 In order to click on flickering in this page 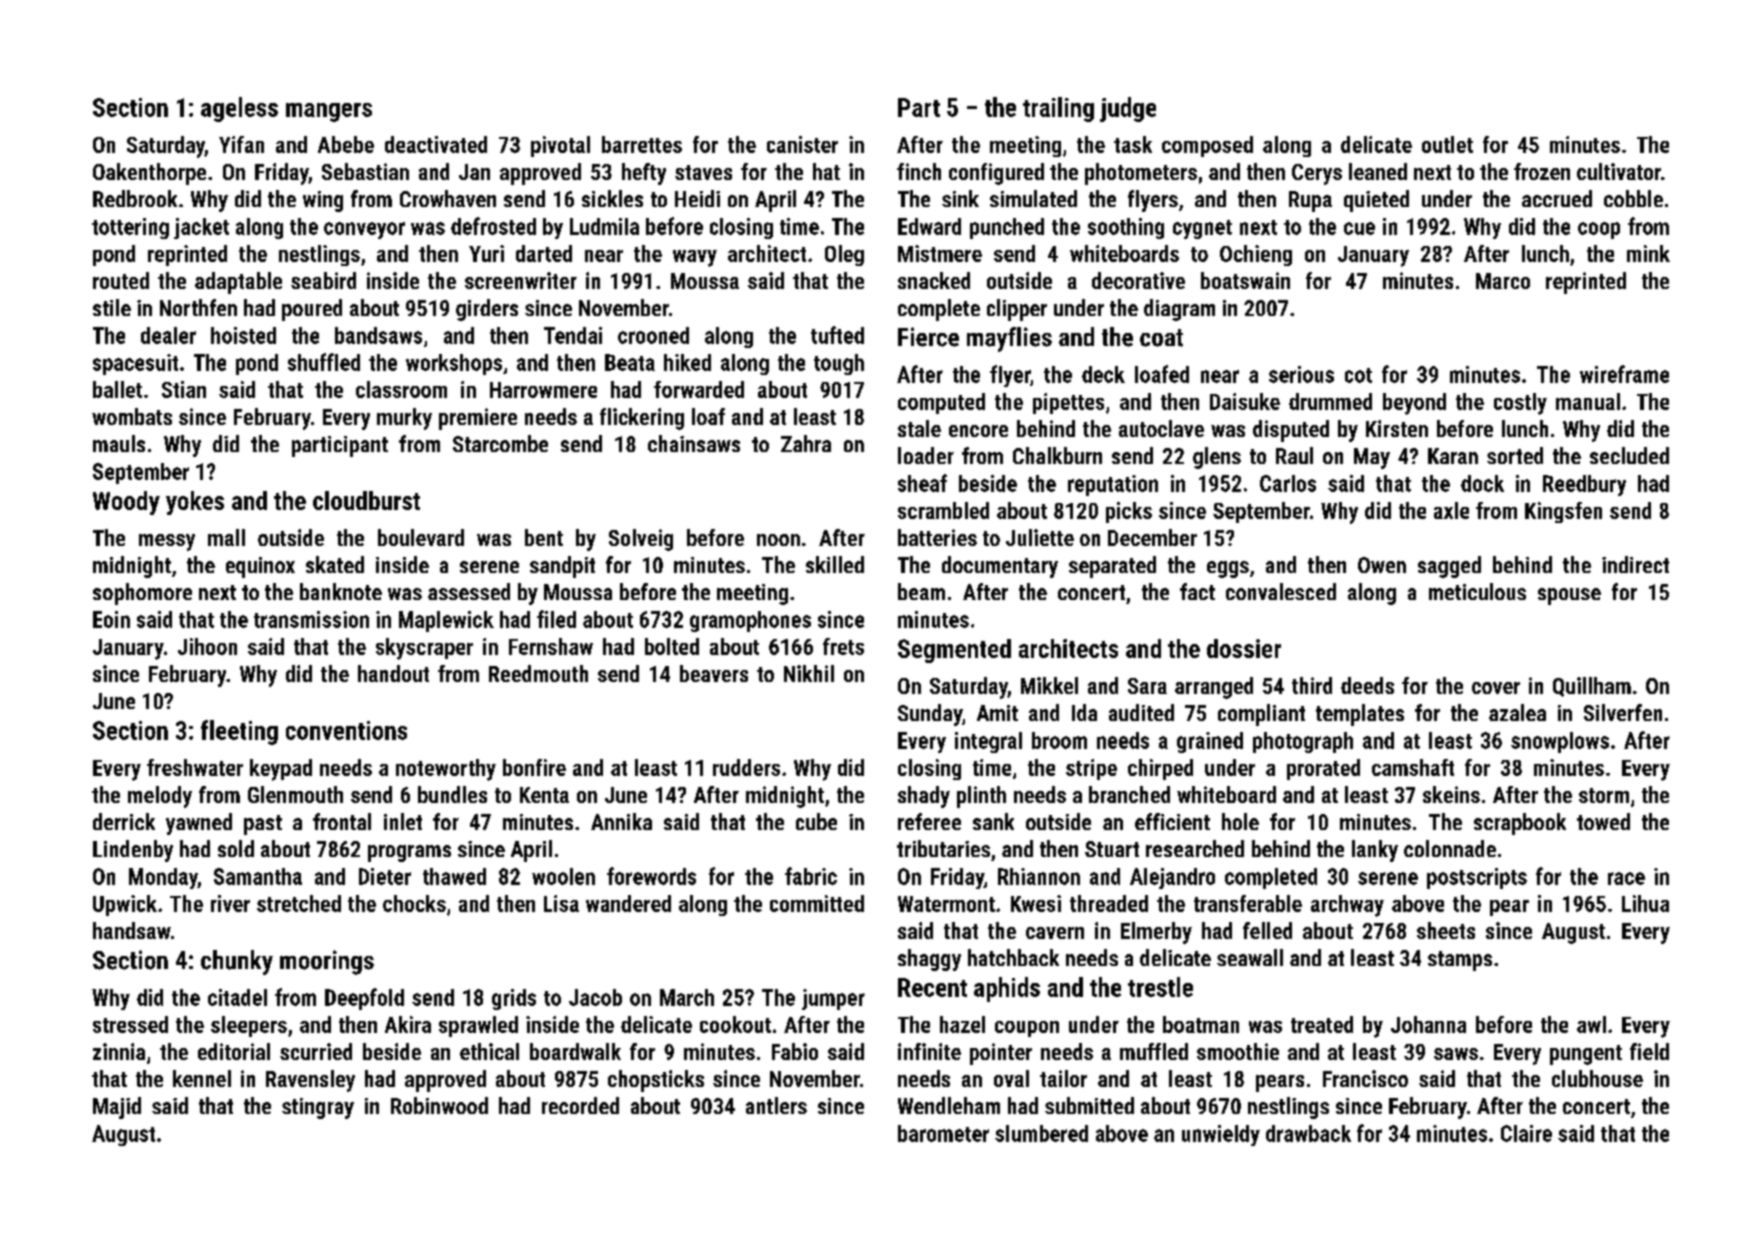, I will do `click(642, 419)`.
